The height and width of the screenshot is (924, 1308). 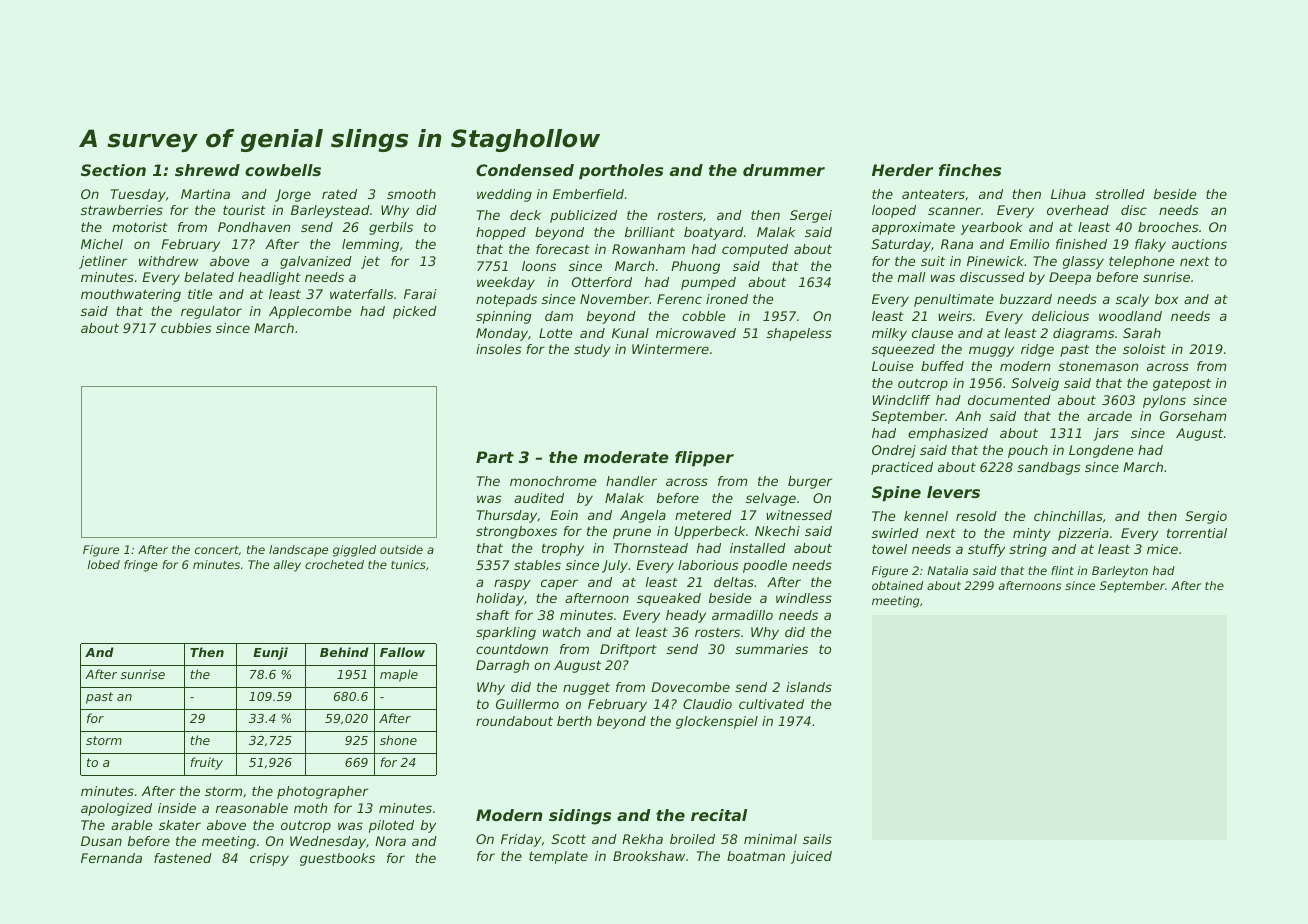 I want to click on Natalia, so click(x=947, y=570).
